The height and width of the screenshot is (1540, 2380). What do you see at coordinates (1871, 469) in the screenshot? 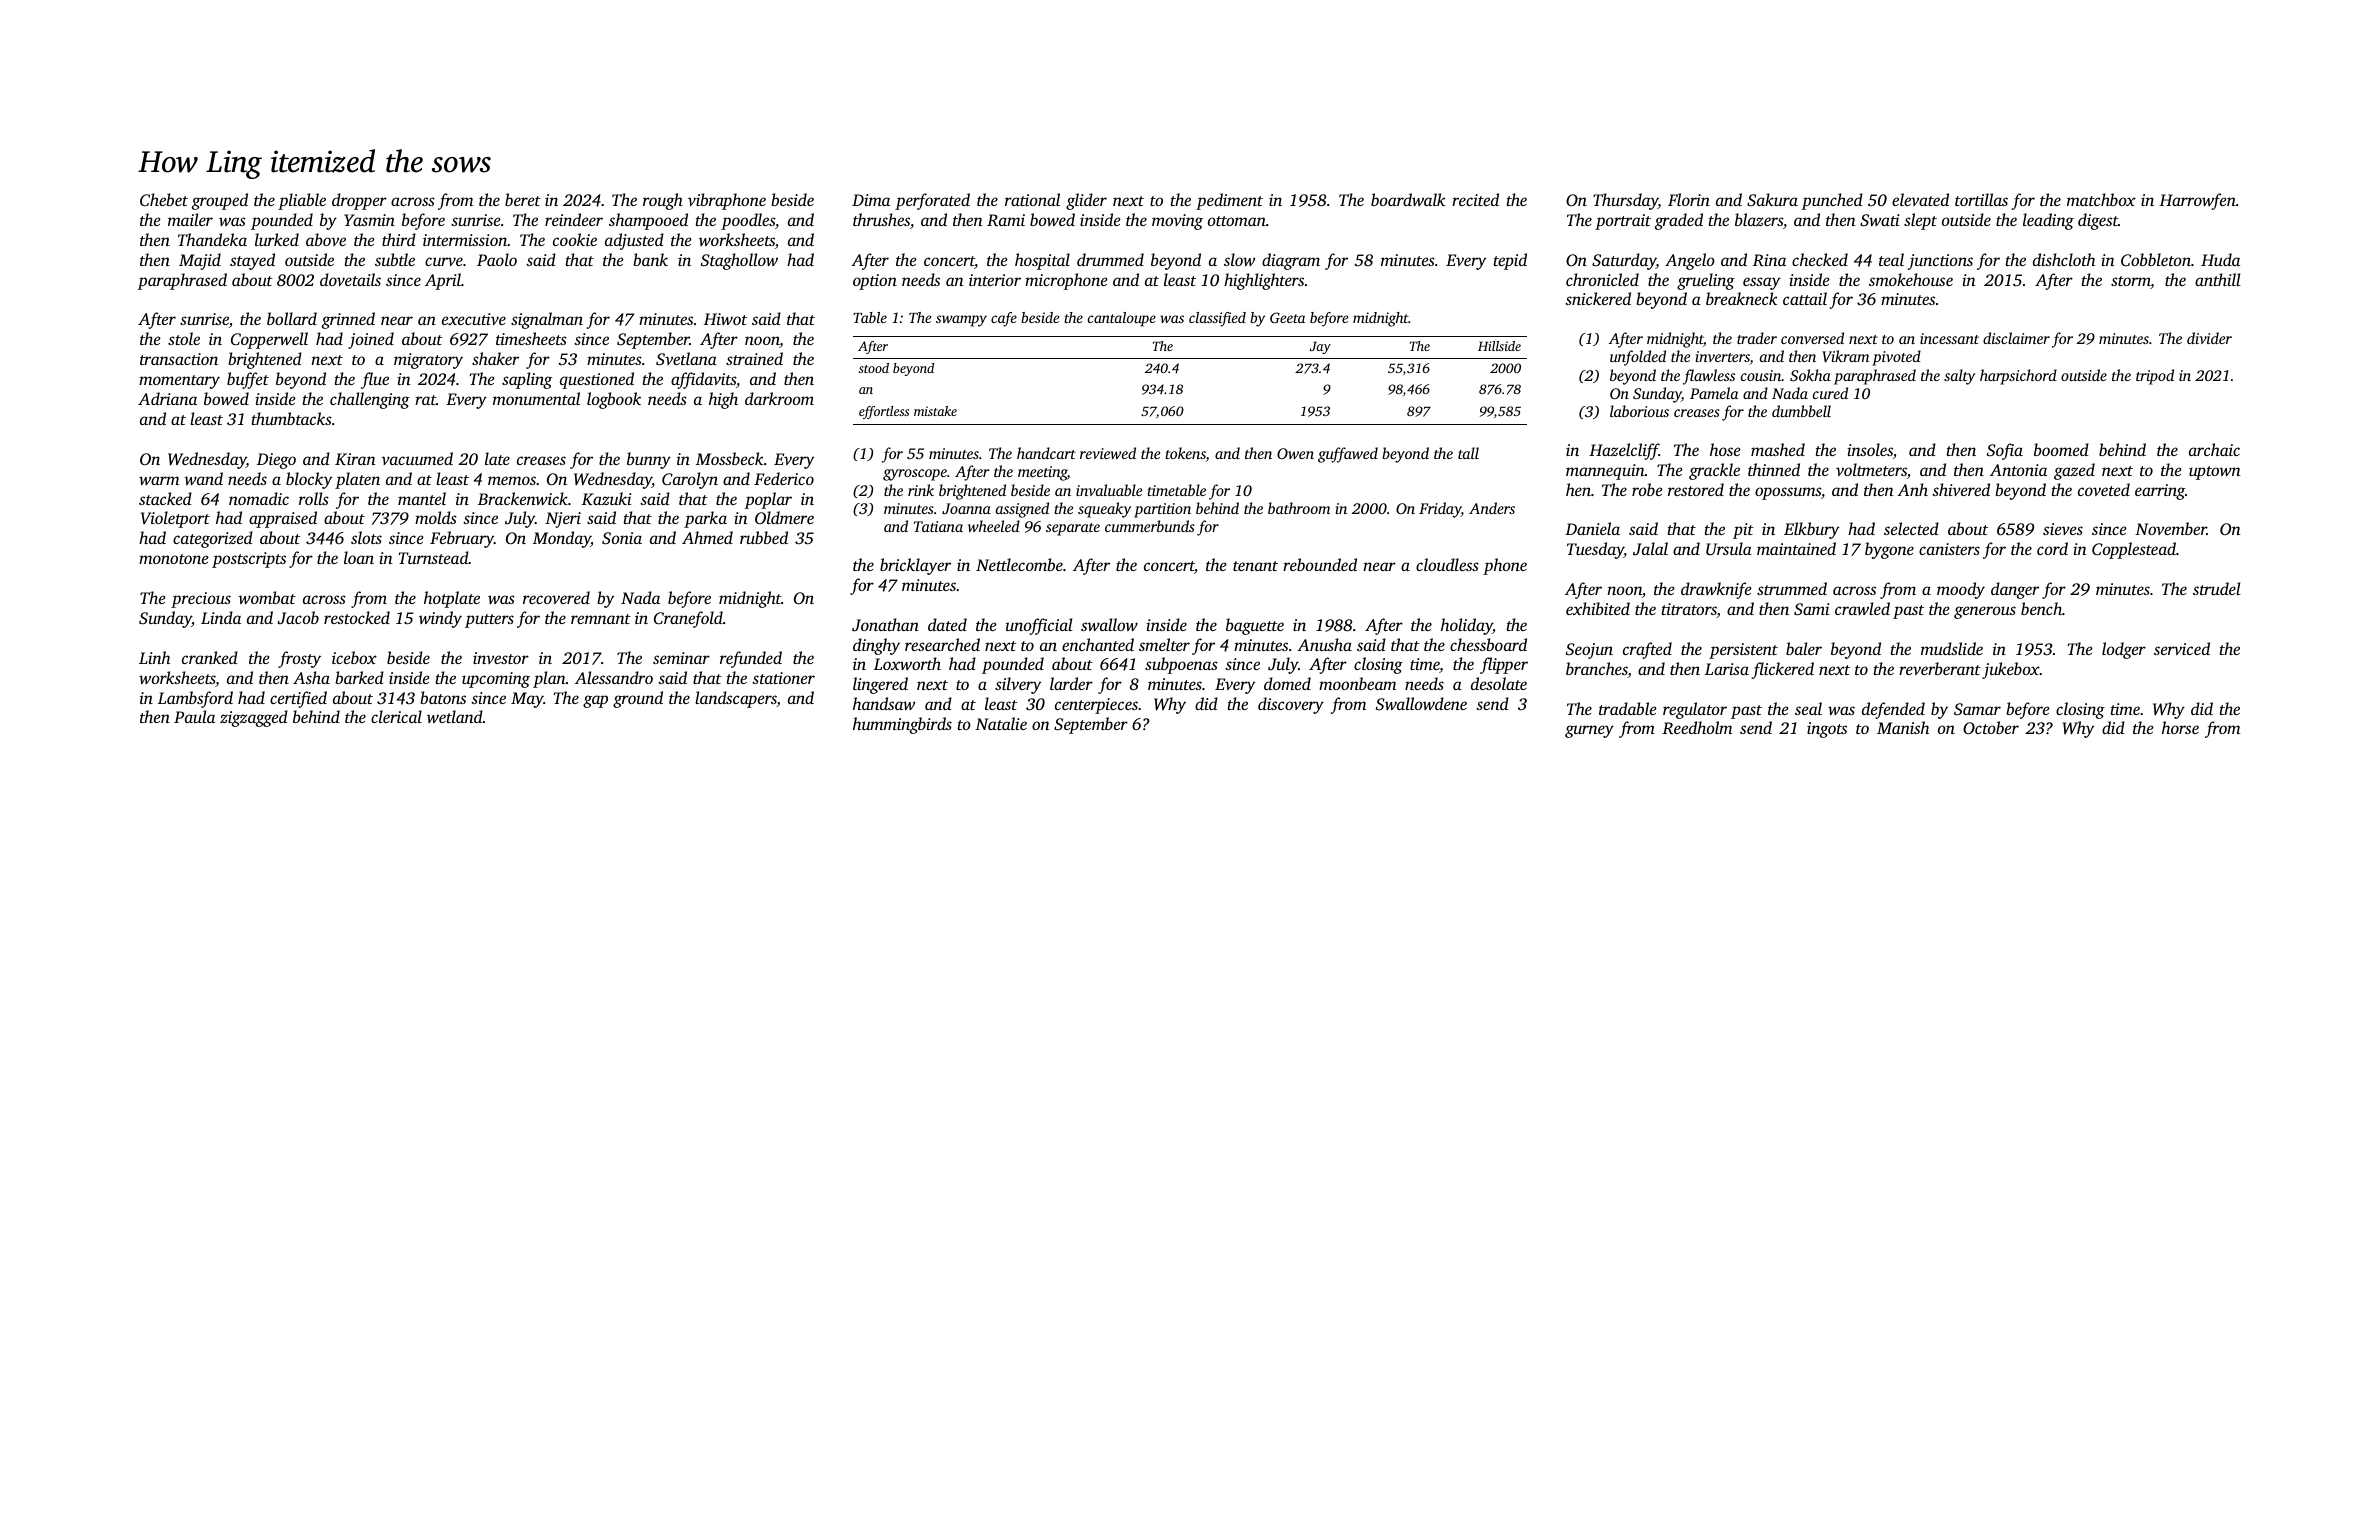
I see `voltmeters` at bounding box center [1871, 469].
